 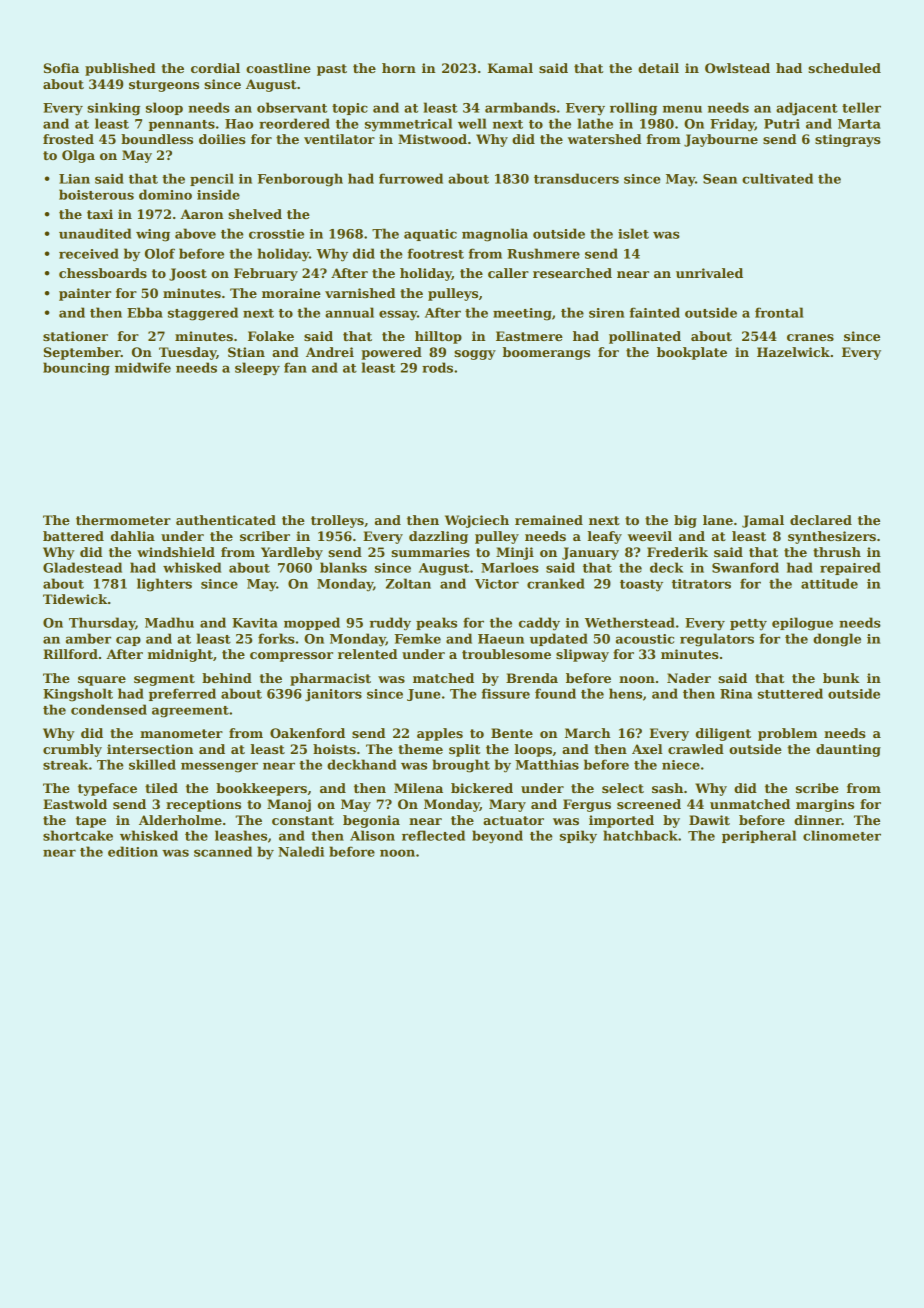 What do you see at coordinates (737, 68) in the screenshot?
I see `Owlstead` at bounding box center [737, 68].
